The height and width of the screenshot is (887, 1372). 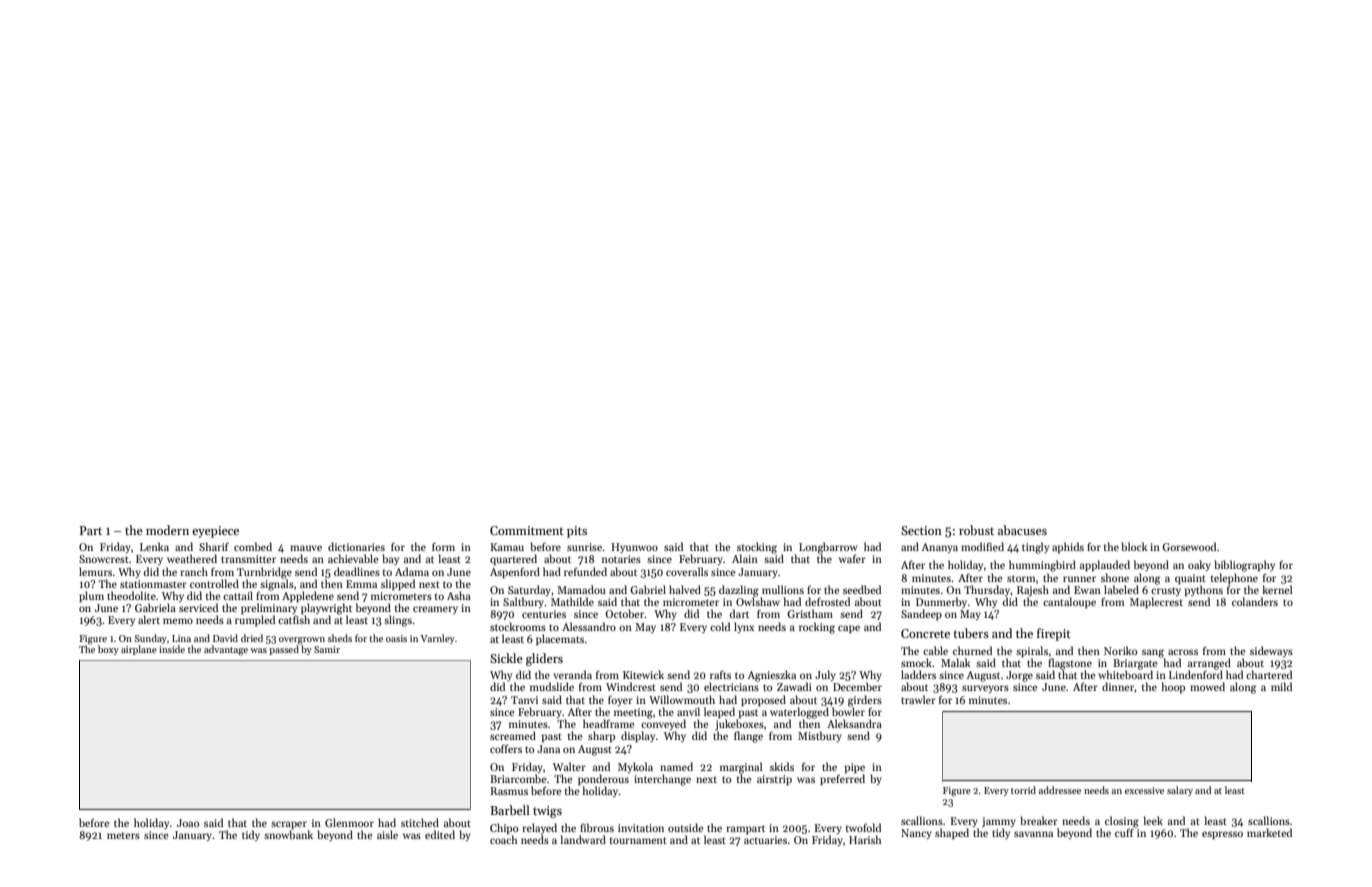 What do you see at coordinates (1115, 577) in the screenshot?
I see `shone` at bounding box center [1115, 577].
